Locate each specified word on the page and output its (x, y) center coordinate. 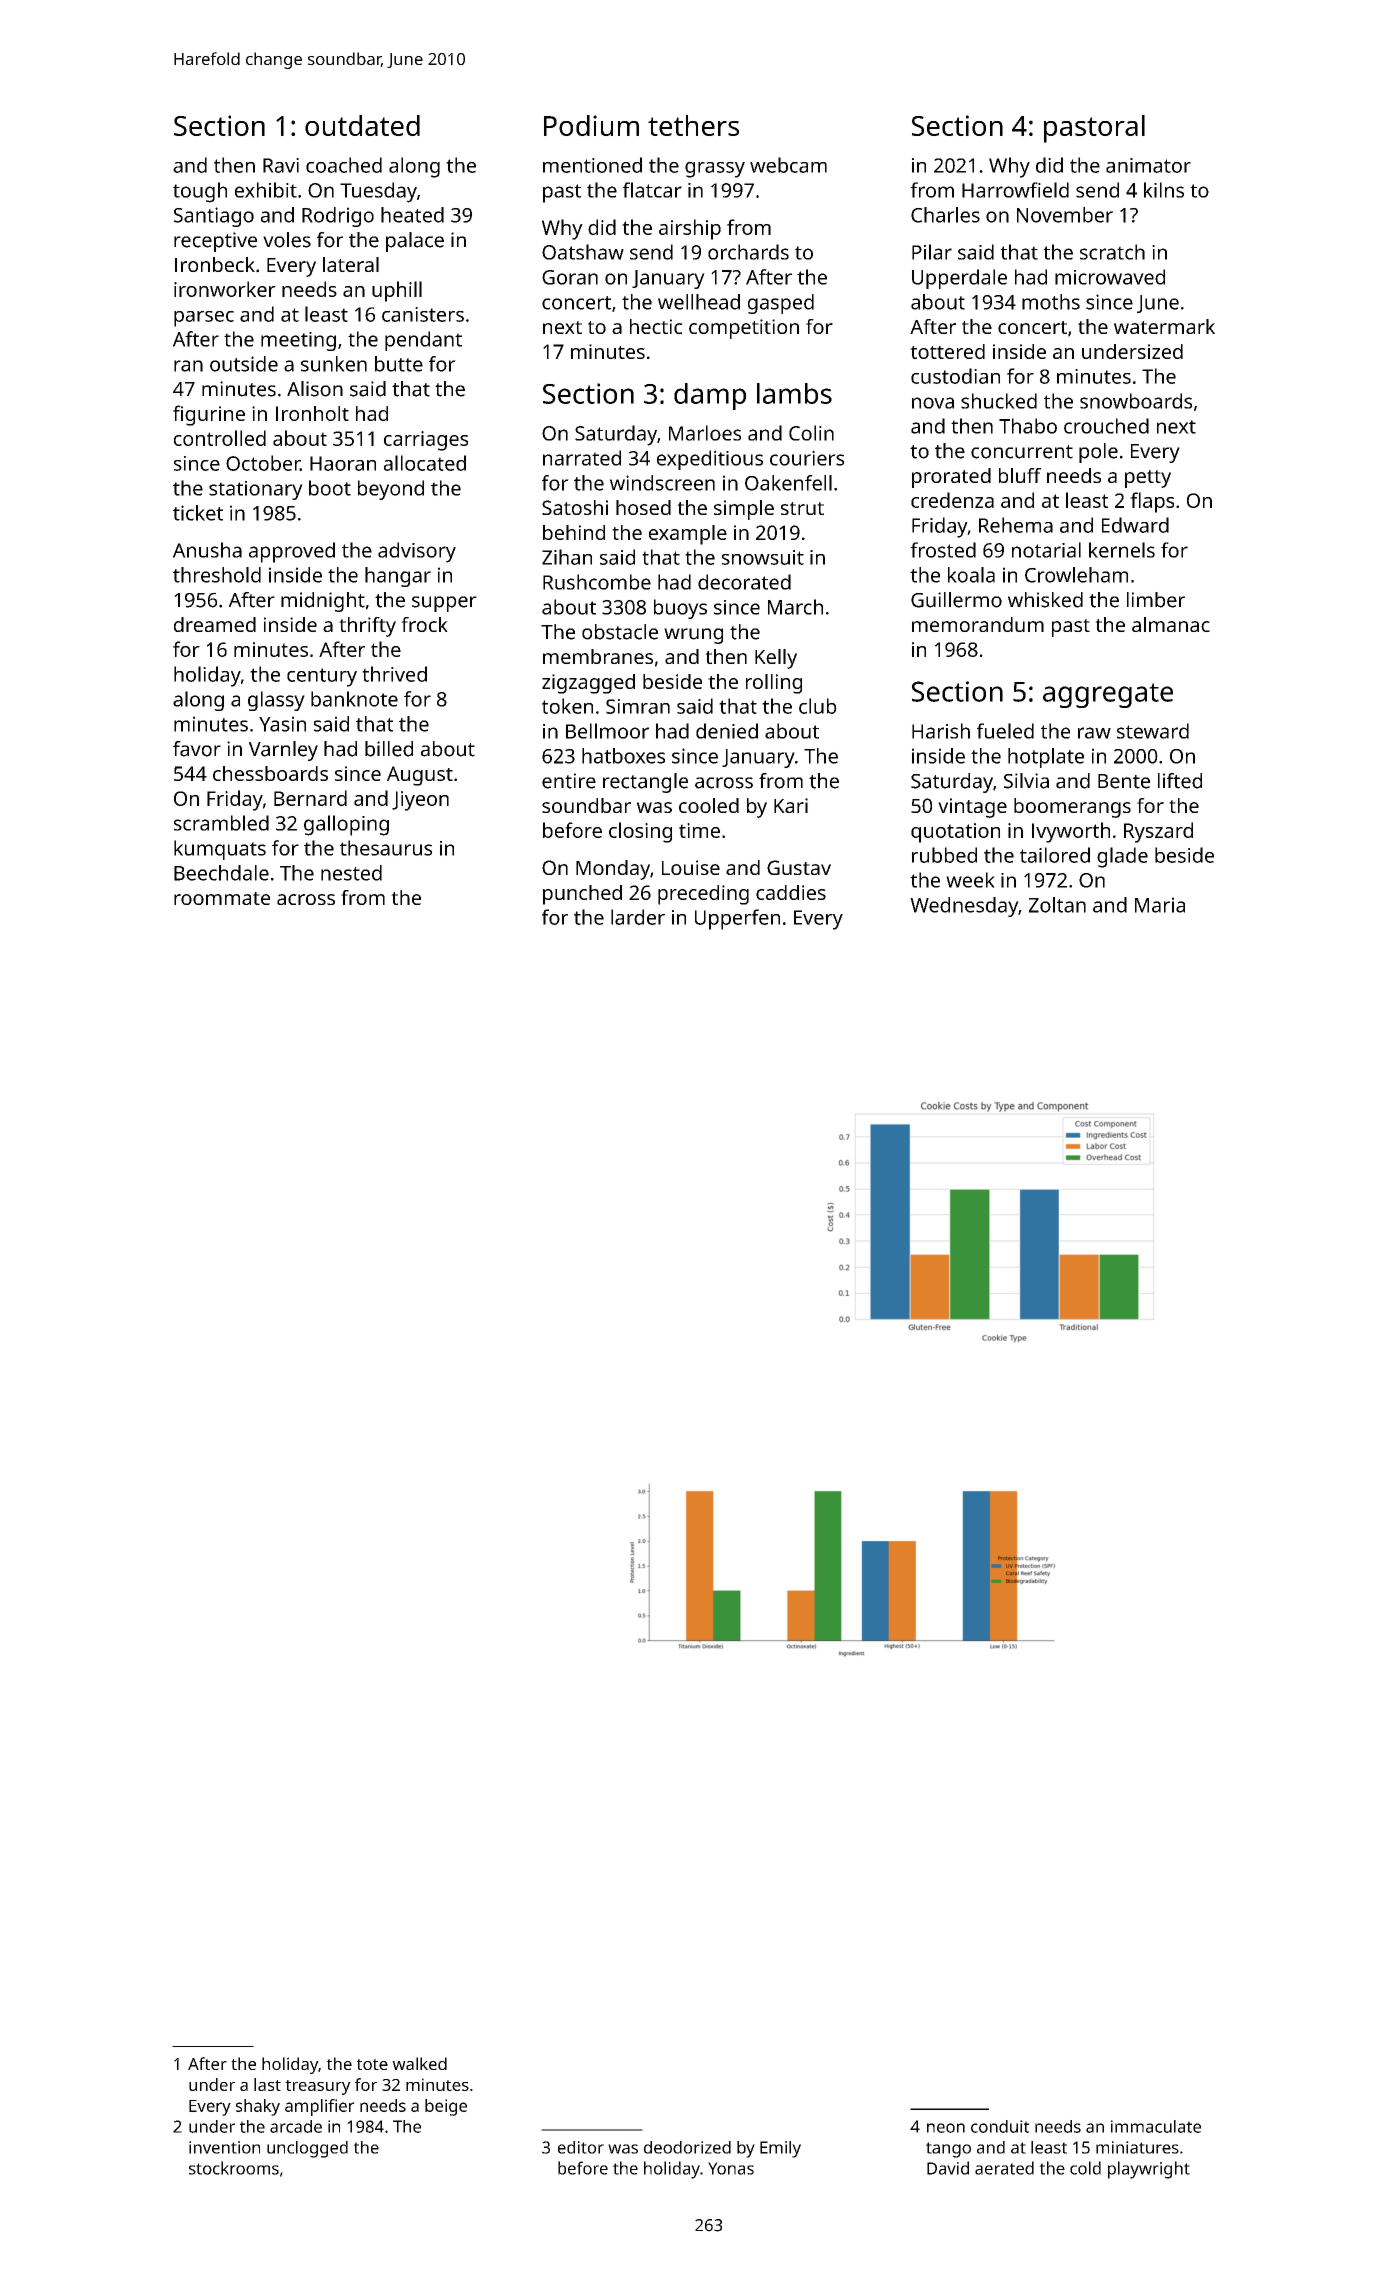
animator (1148, 165)
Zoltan (1057, 905)
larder (638, 917)
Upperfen (737, 919)
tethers (693, 125)
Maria (1160, 905)
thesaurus (386, 848)
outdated (362, 125)
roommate (222, 898)
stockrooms (234, 2168)
